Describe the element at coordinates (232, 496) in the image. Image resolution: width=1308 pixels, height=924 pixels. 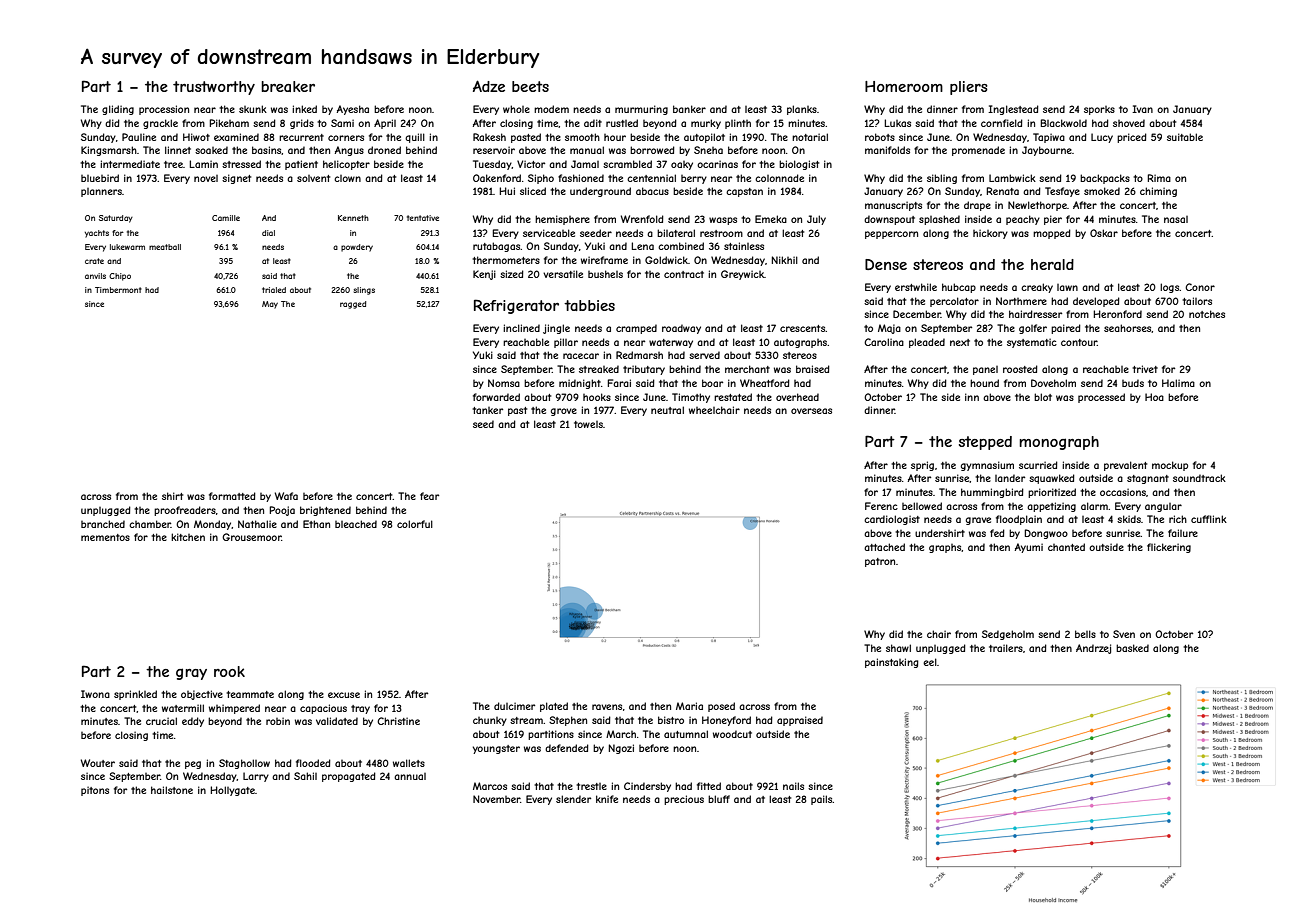
I see `formatted` at that location.
